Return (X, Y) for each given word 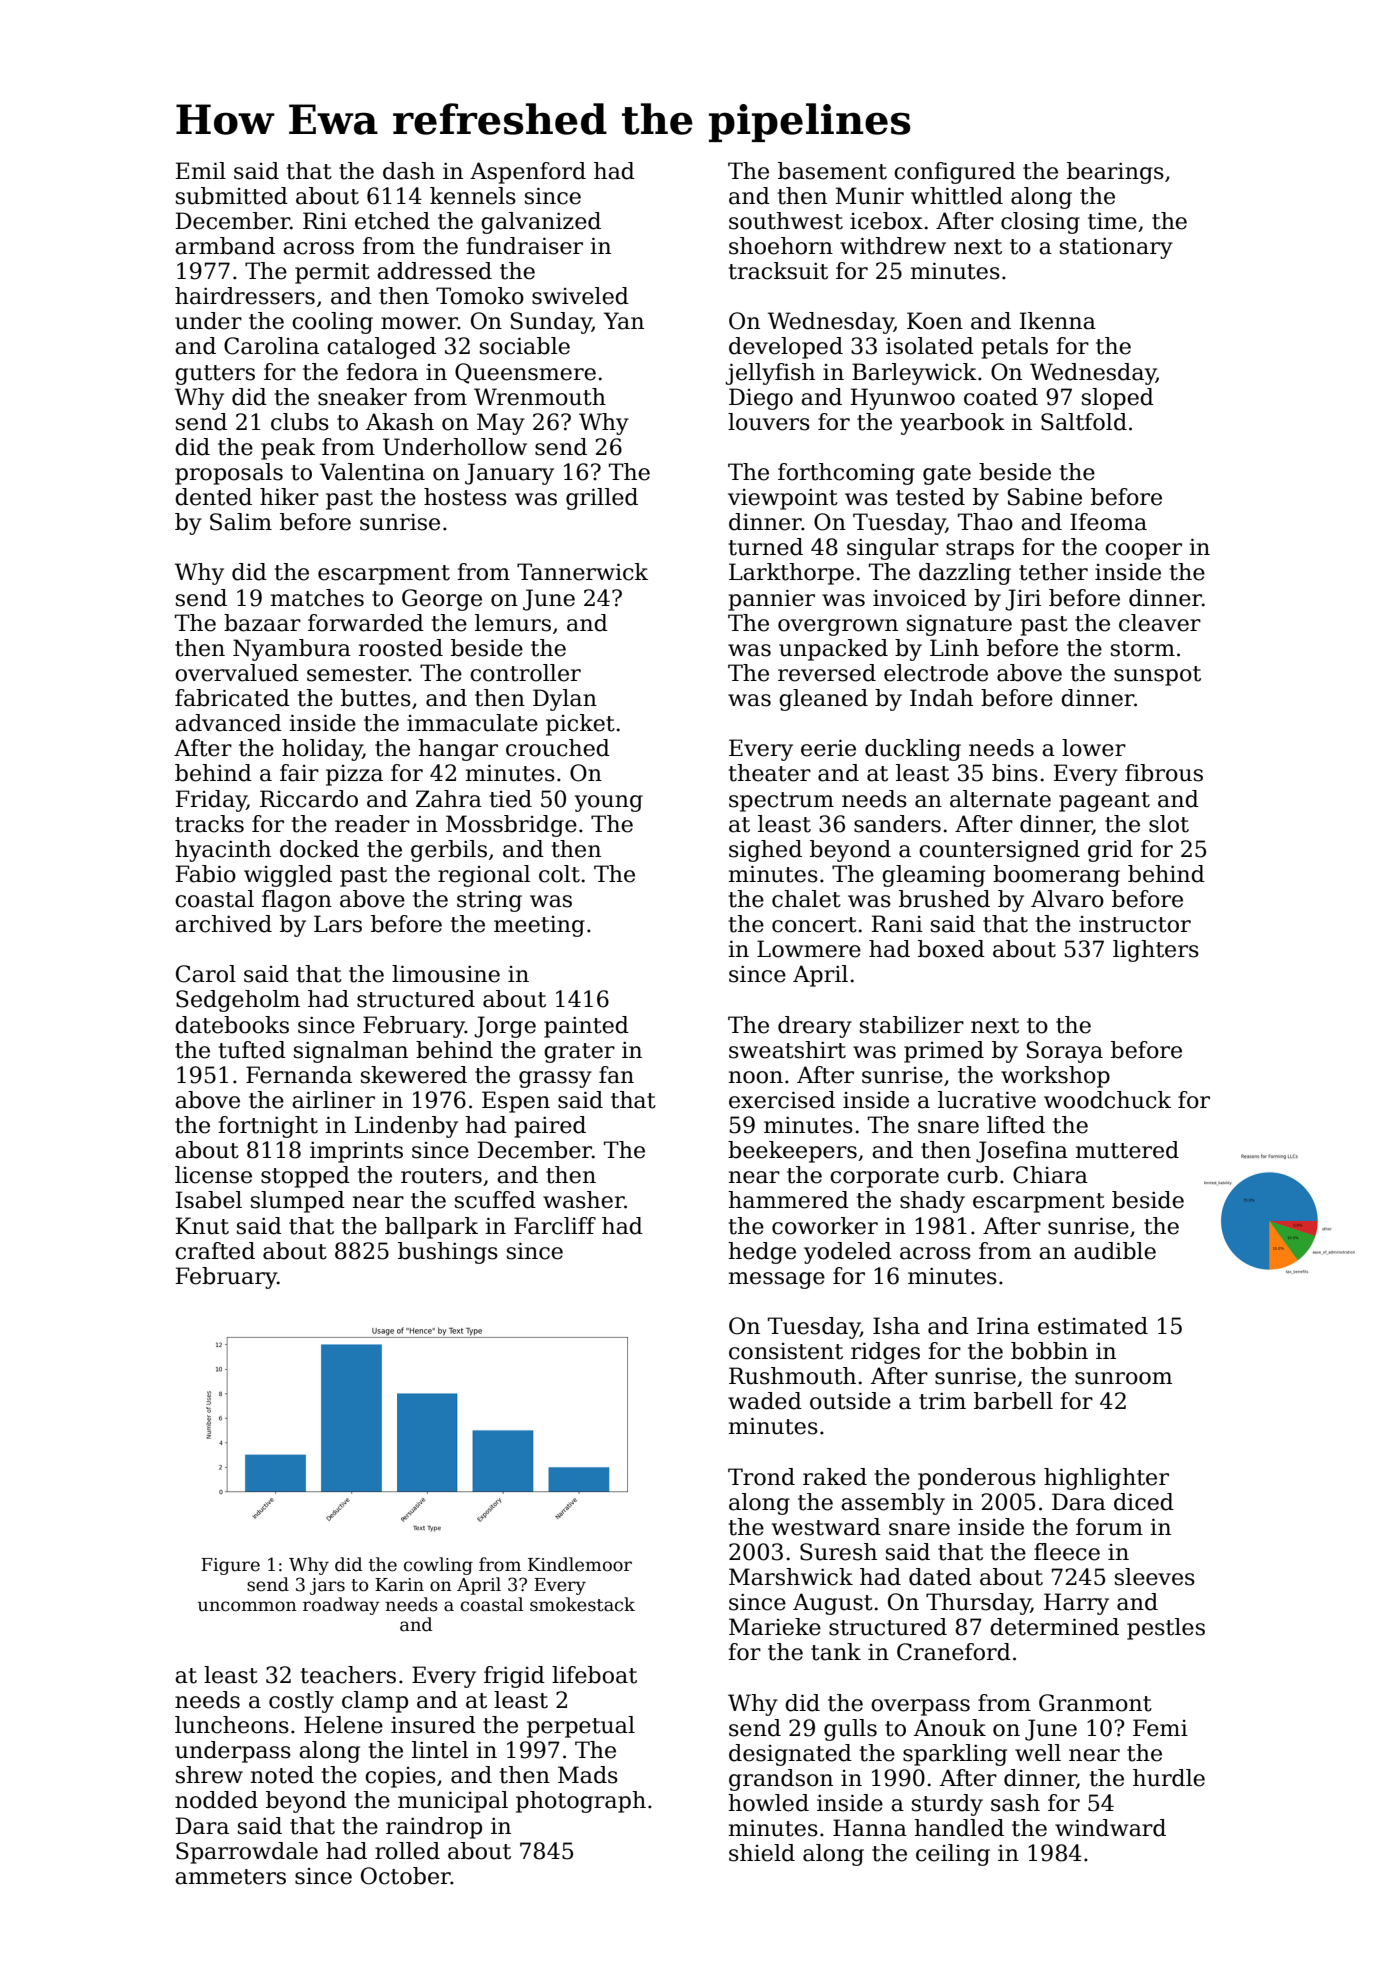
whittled (957, 196)
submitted (232, 196)
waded (765, 1401)
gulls (850, 1730)
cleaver (1160, 623)
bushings (448, 1253)
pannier (772, 600)
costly (301, 1702)
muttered (1127, 1150)
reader (372, 824)
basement (832, 171)
